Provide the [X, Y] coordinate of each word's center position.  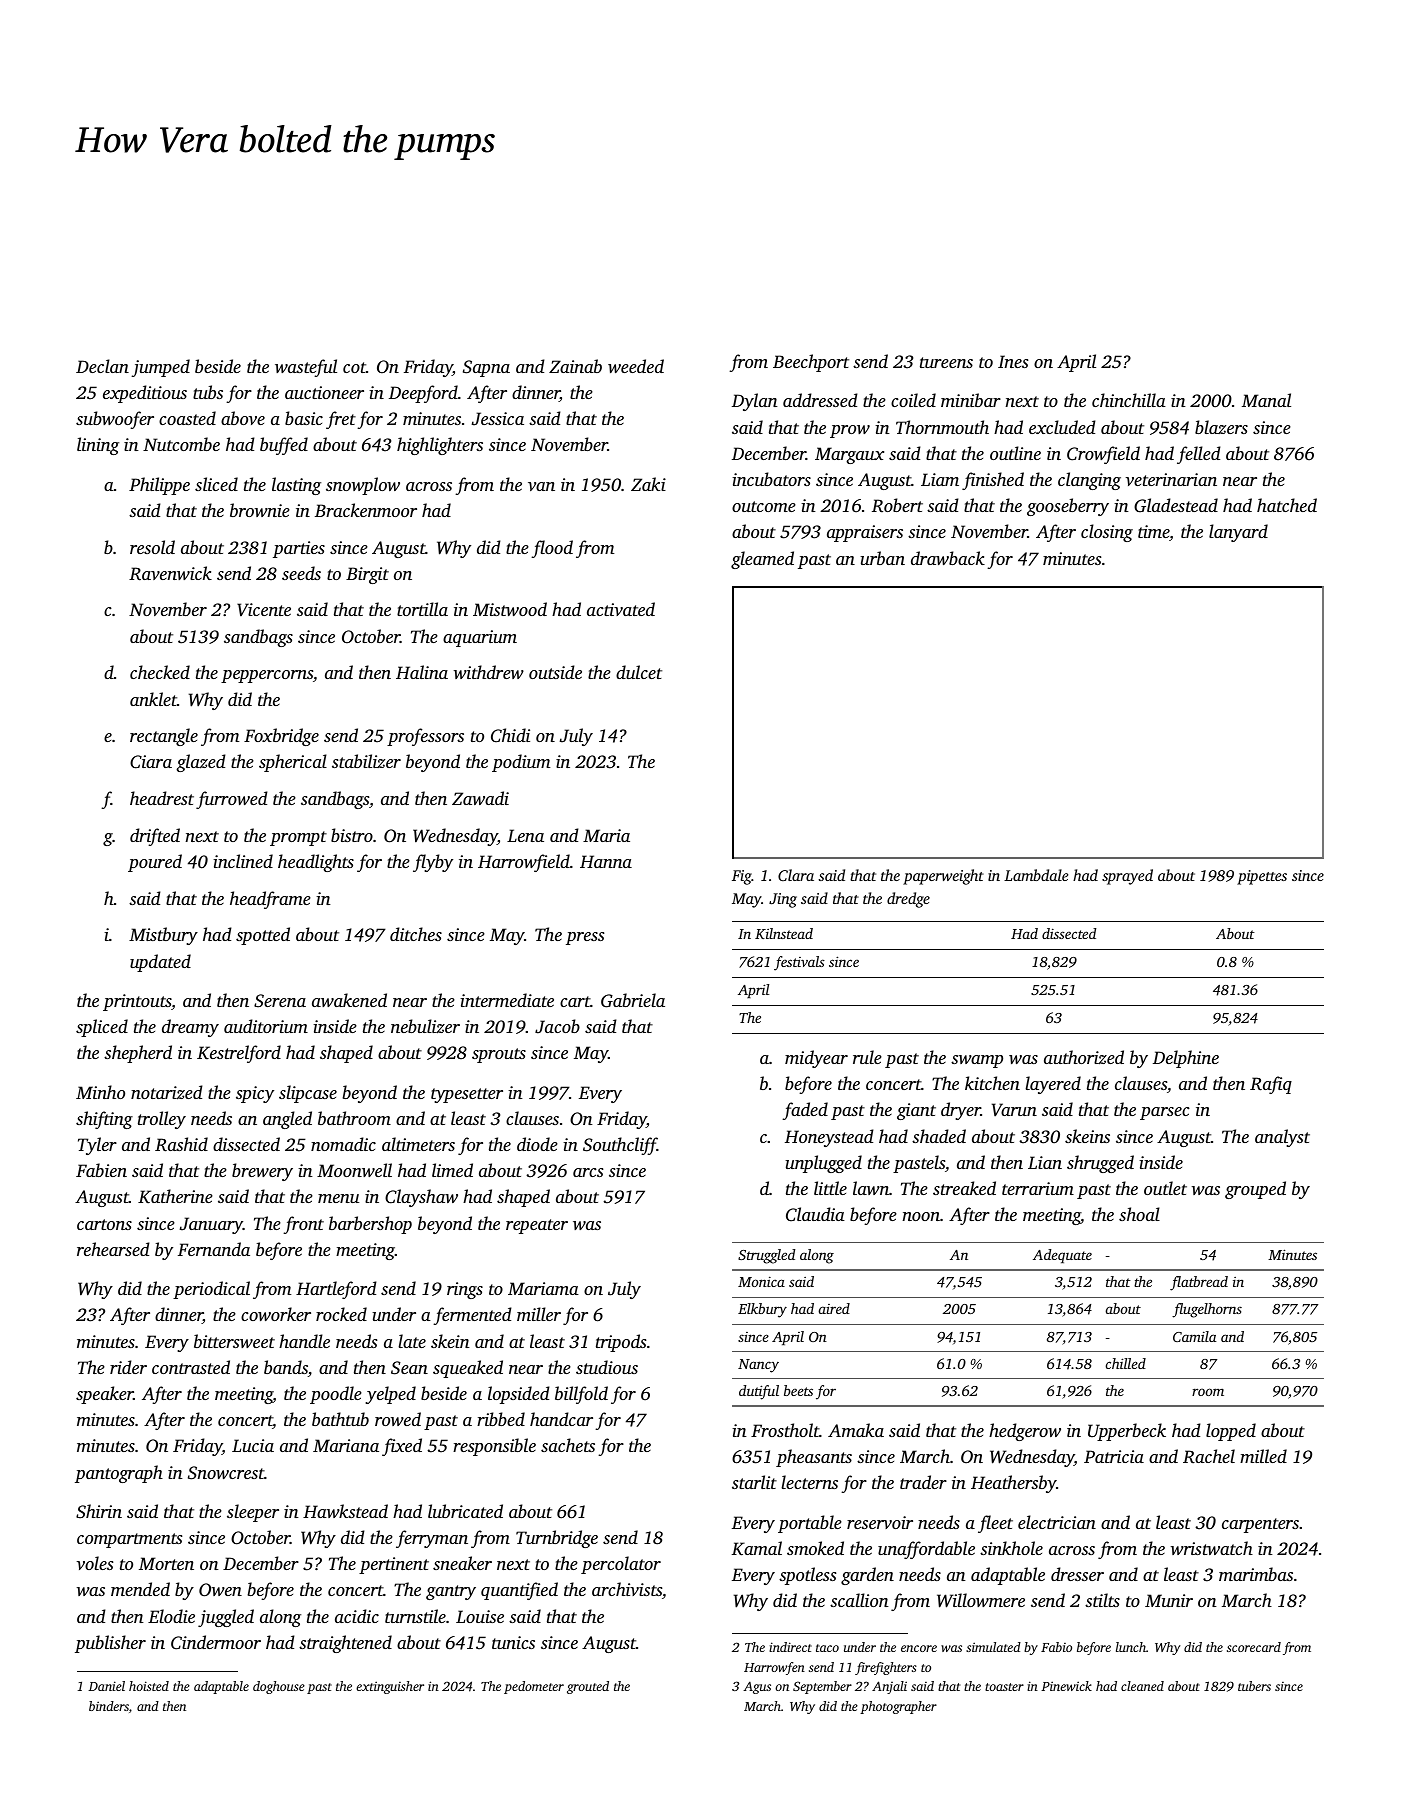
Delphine [1186, 1059]
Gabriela [633, 1000]
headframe [270, 900]
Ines [1013, 361]
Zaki [648, 484]
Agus [757, 1687]
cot [354, 367]
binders [109, 1706]
